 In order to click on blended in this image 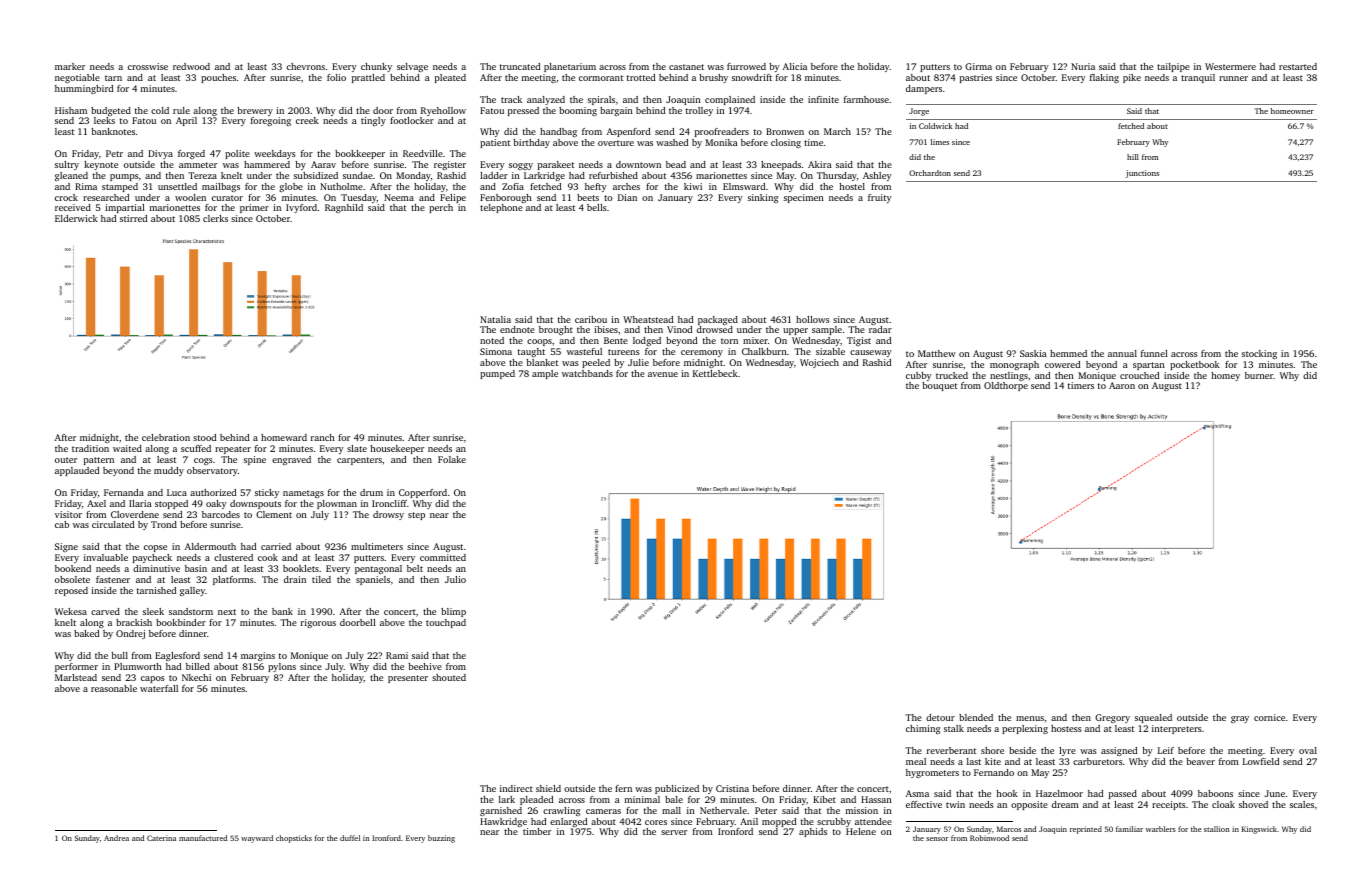, I will do `click(976, 717)`.
